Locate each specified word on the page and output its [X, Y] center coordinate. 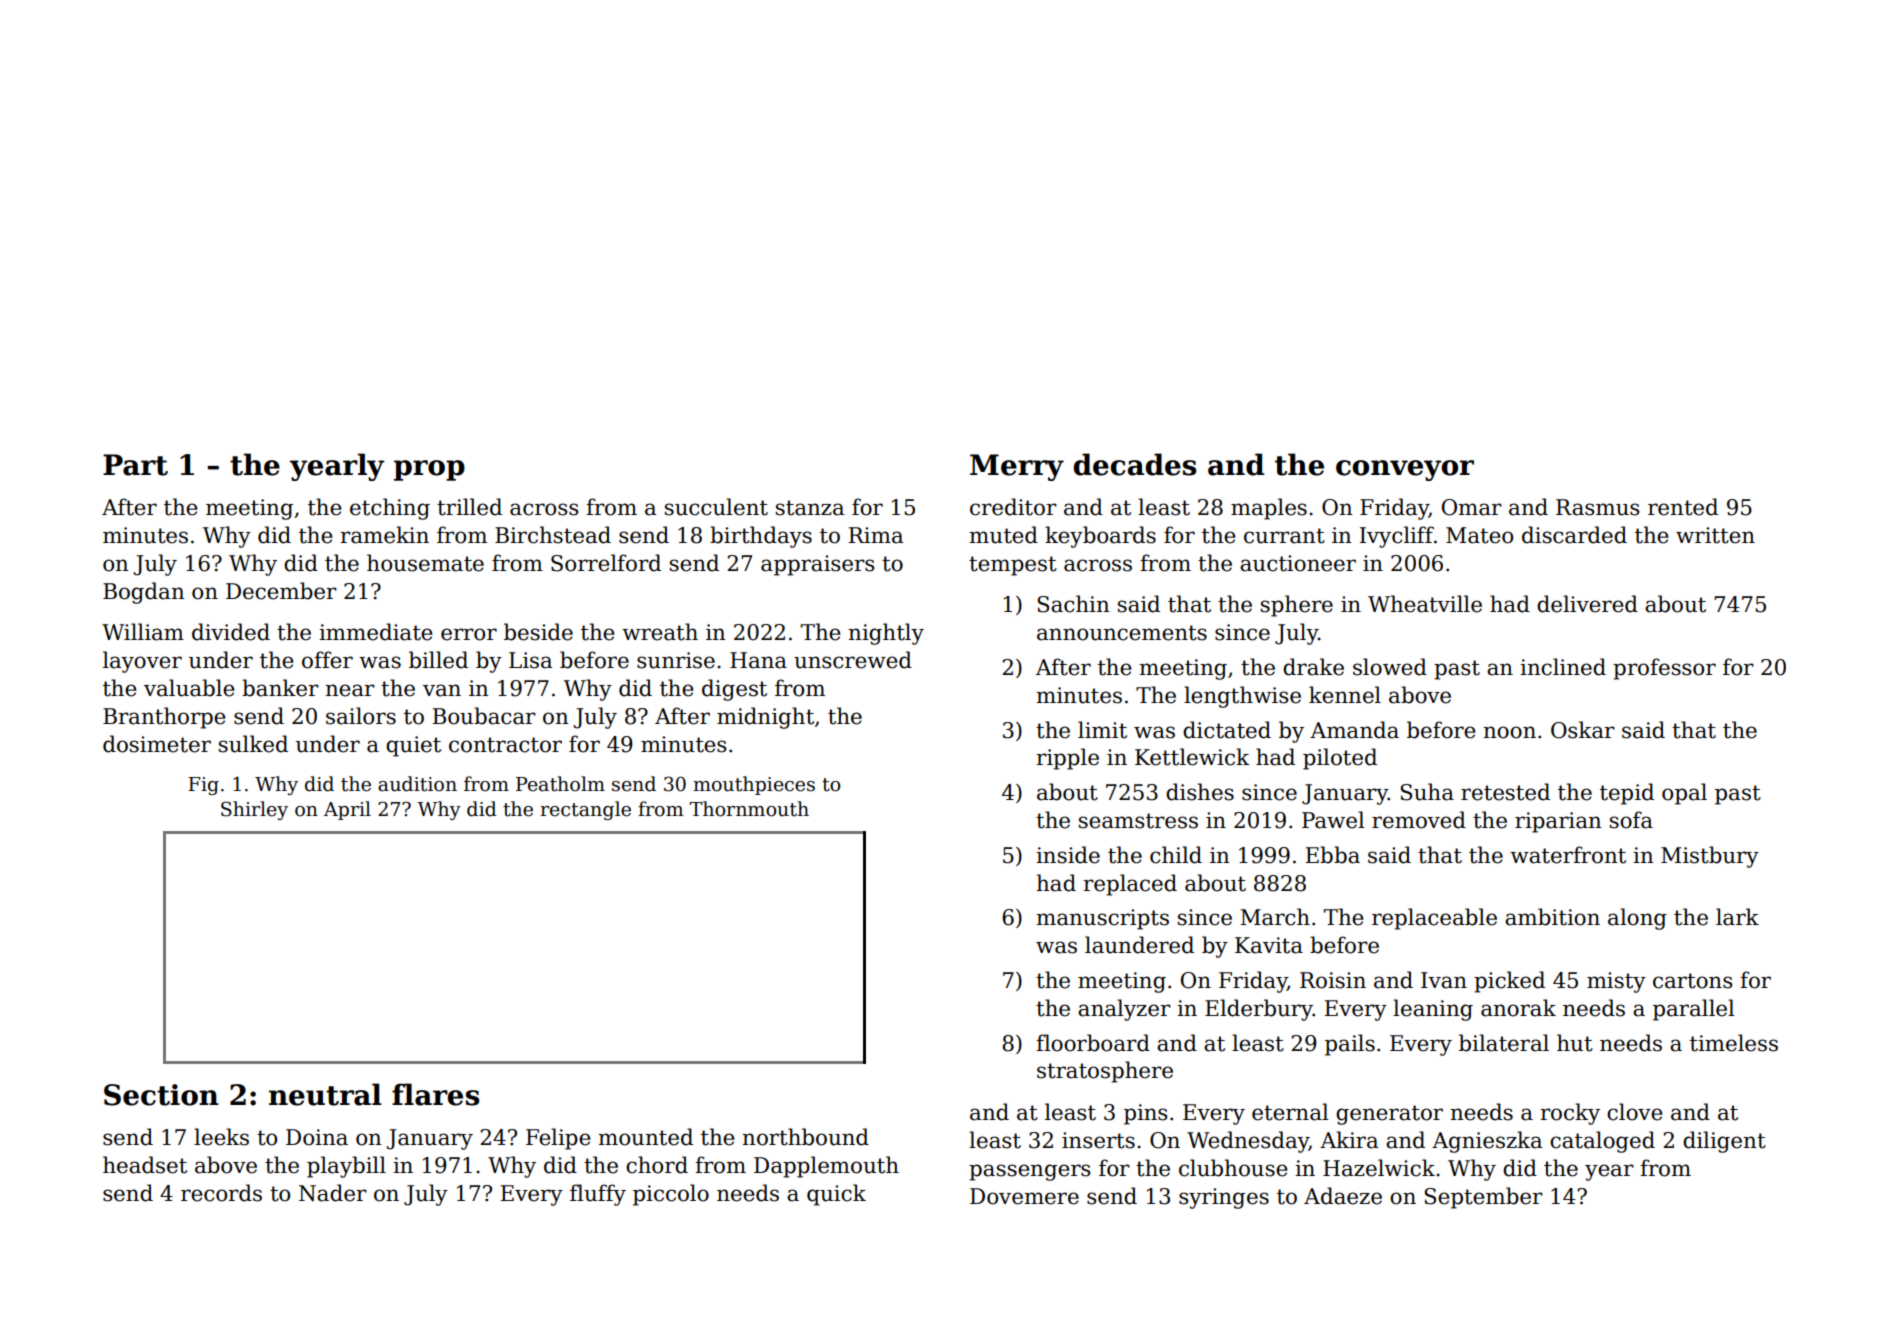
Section [161, 1095]
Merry [1017, 467]
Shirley [254, 810]
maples [1269, 509]
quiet [413, 746]
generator [1389, 1115]
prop [429, 470]
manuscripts [1102, 919]
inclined [1563, 667]
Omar [1472, 507]
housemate [425, 563]
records [221, 1193]
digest [734, 690]
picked [1509, 982]
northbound [805, 1137]
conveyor [1405, 470]
